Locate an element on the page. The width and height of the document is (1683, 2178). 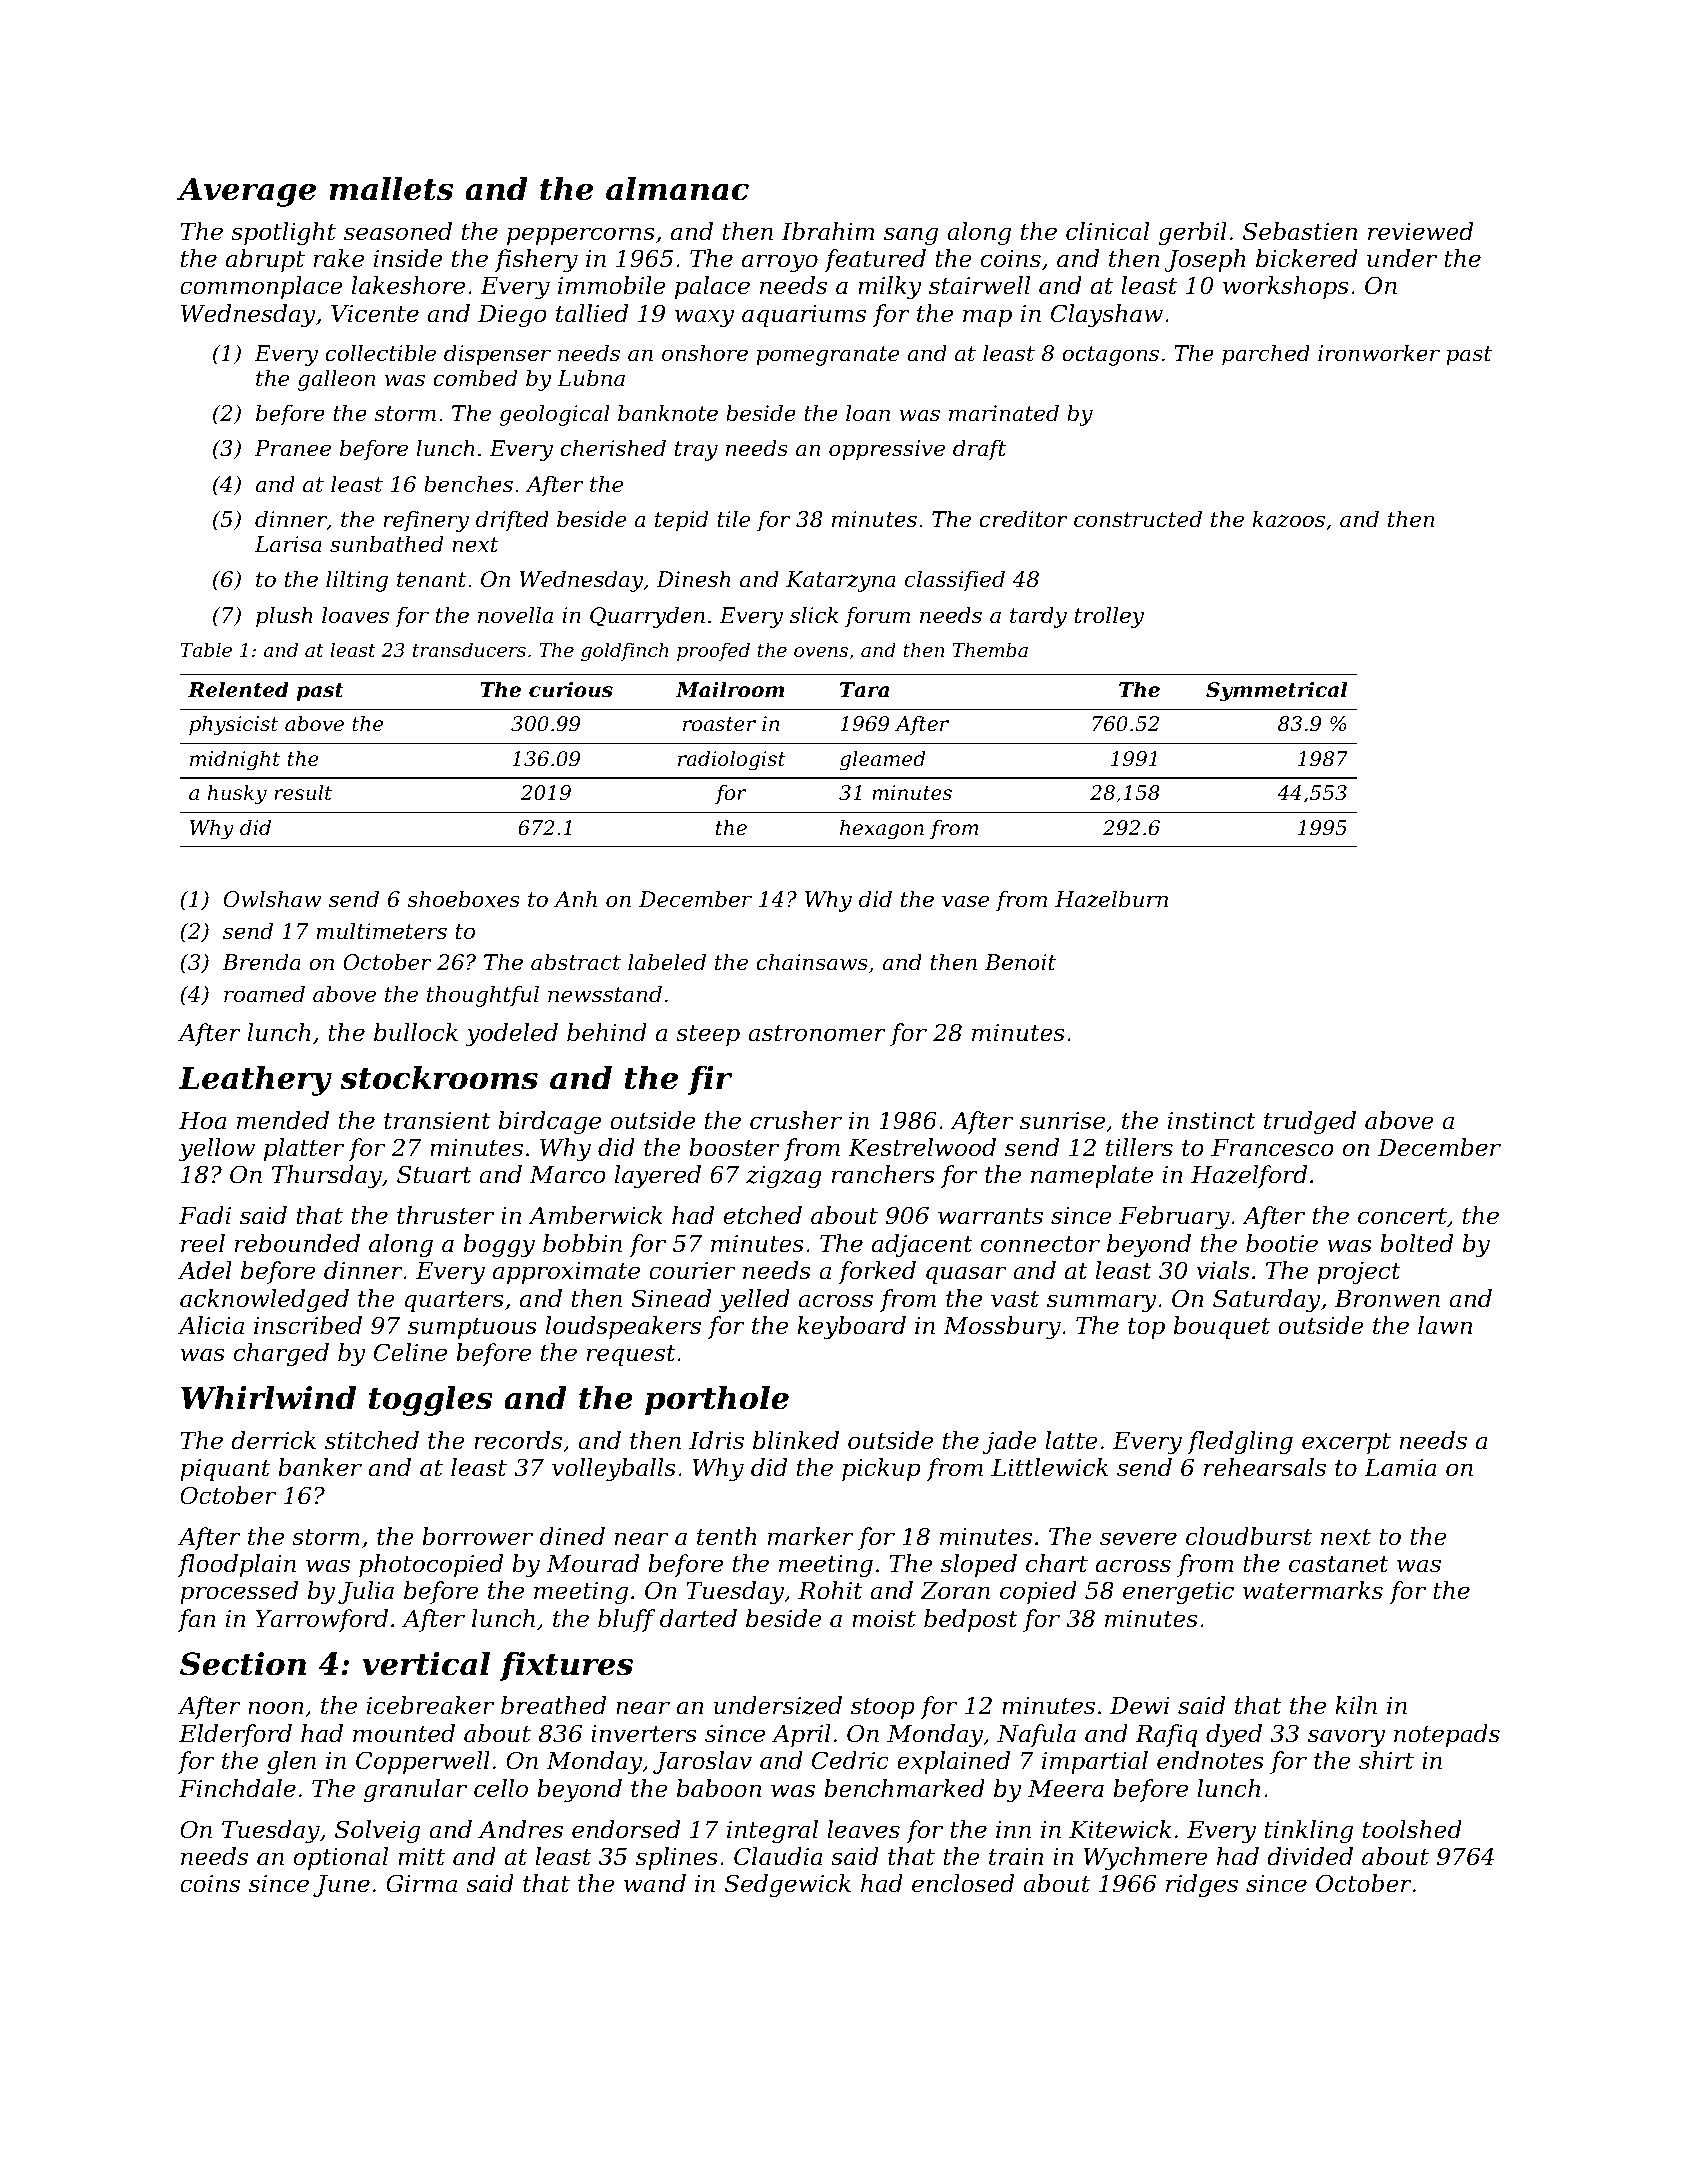
pickup is located at coordinates (881, 1469).
